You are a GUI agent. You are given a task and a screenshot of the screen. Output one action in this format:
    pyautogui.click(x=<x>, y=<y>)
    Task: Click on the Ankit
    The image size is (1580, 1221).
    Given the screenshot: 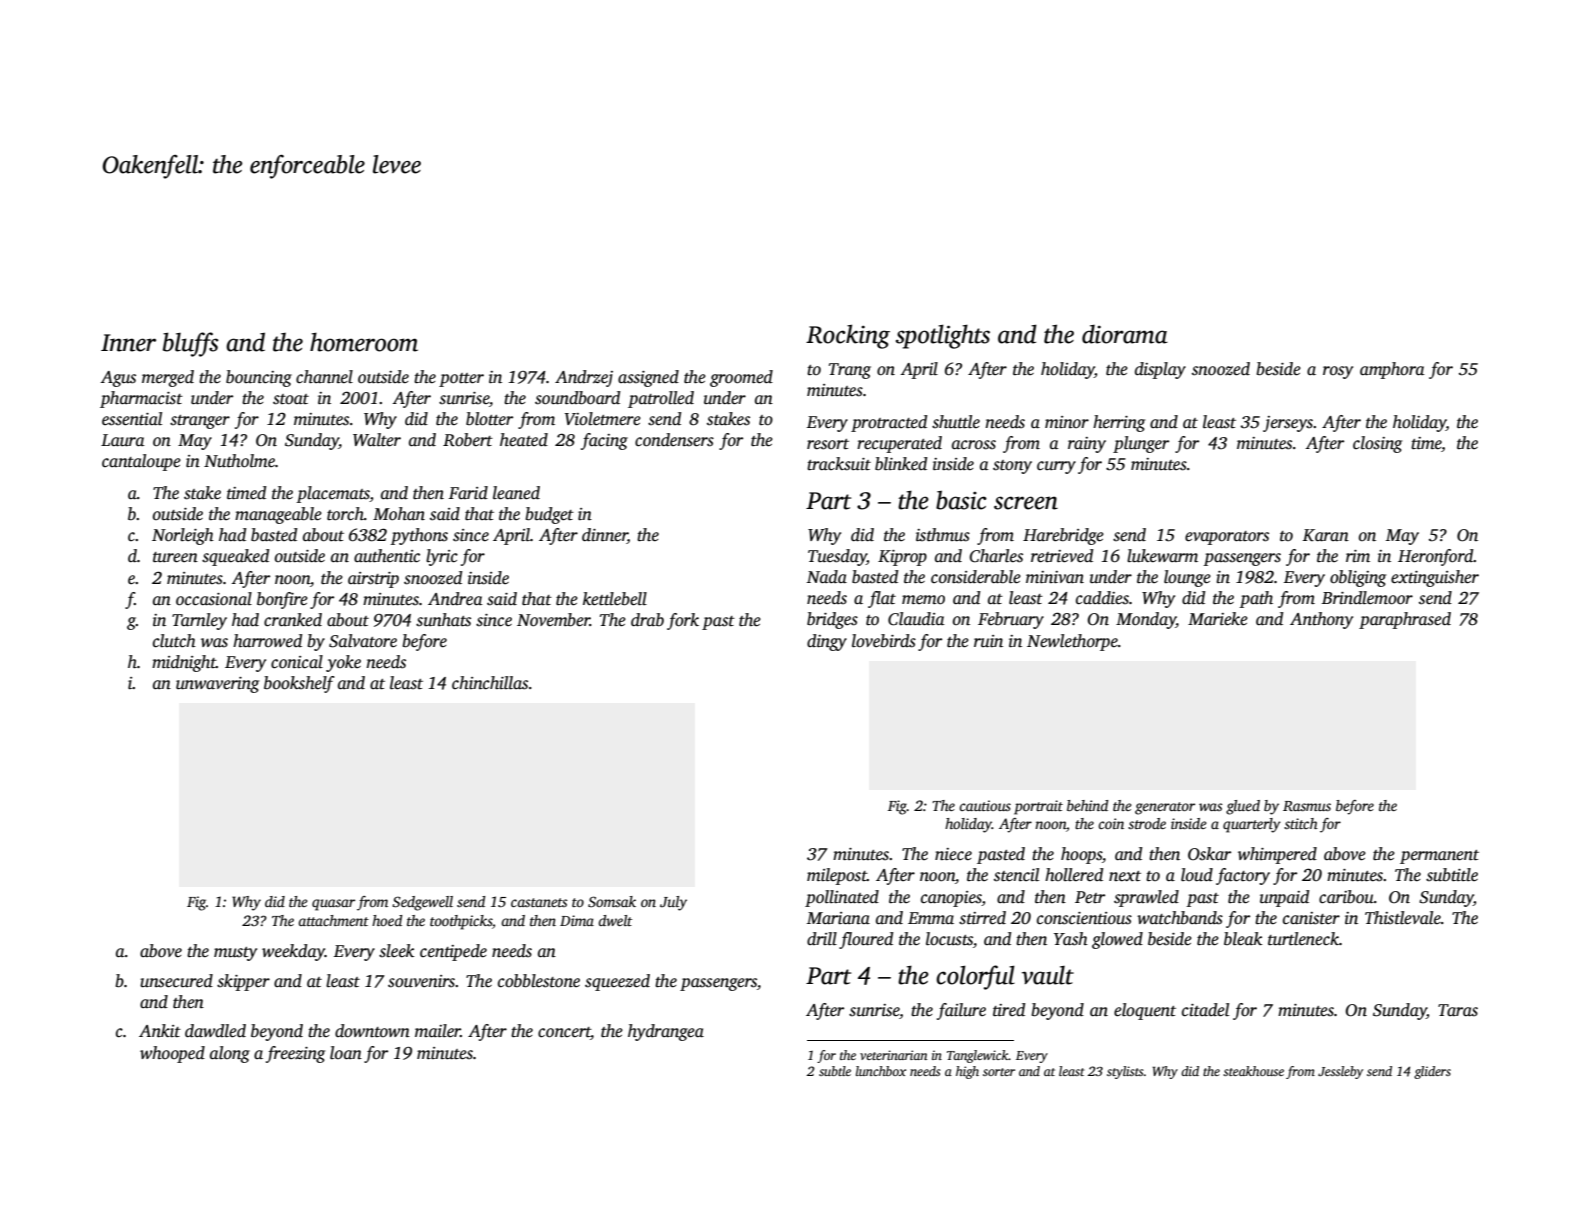 What is the action you would take?
    pyautogui.click(x=160, y=1031)
